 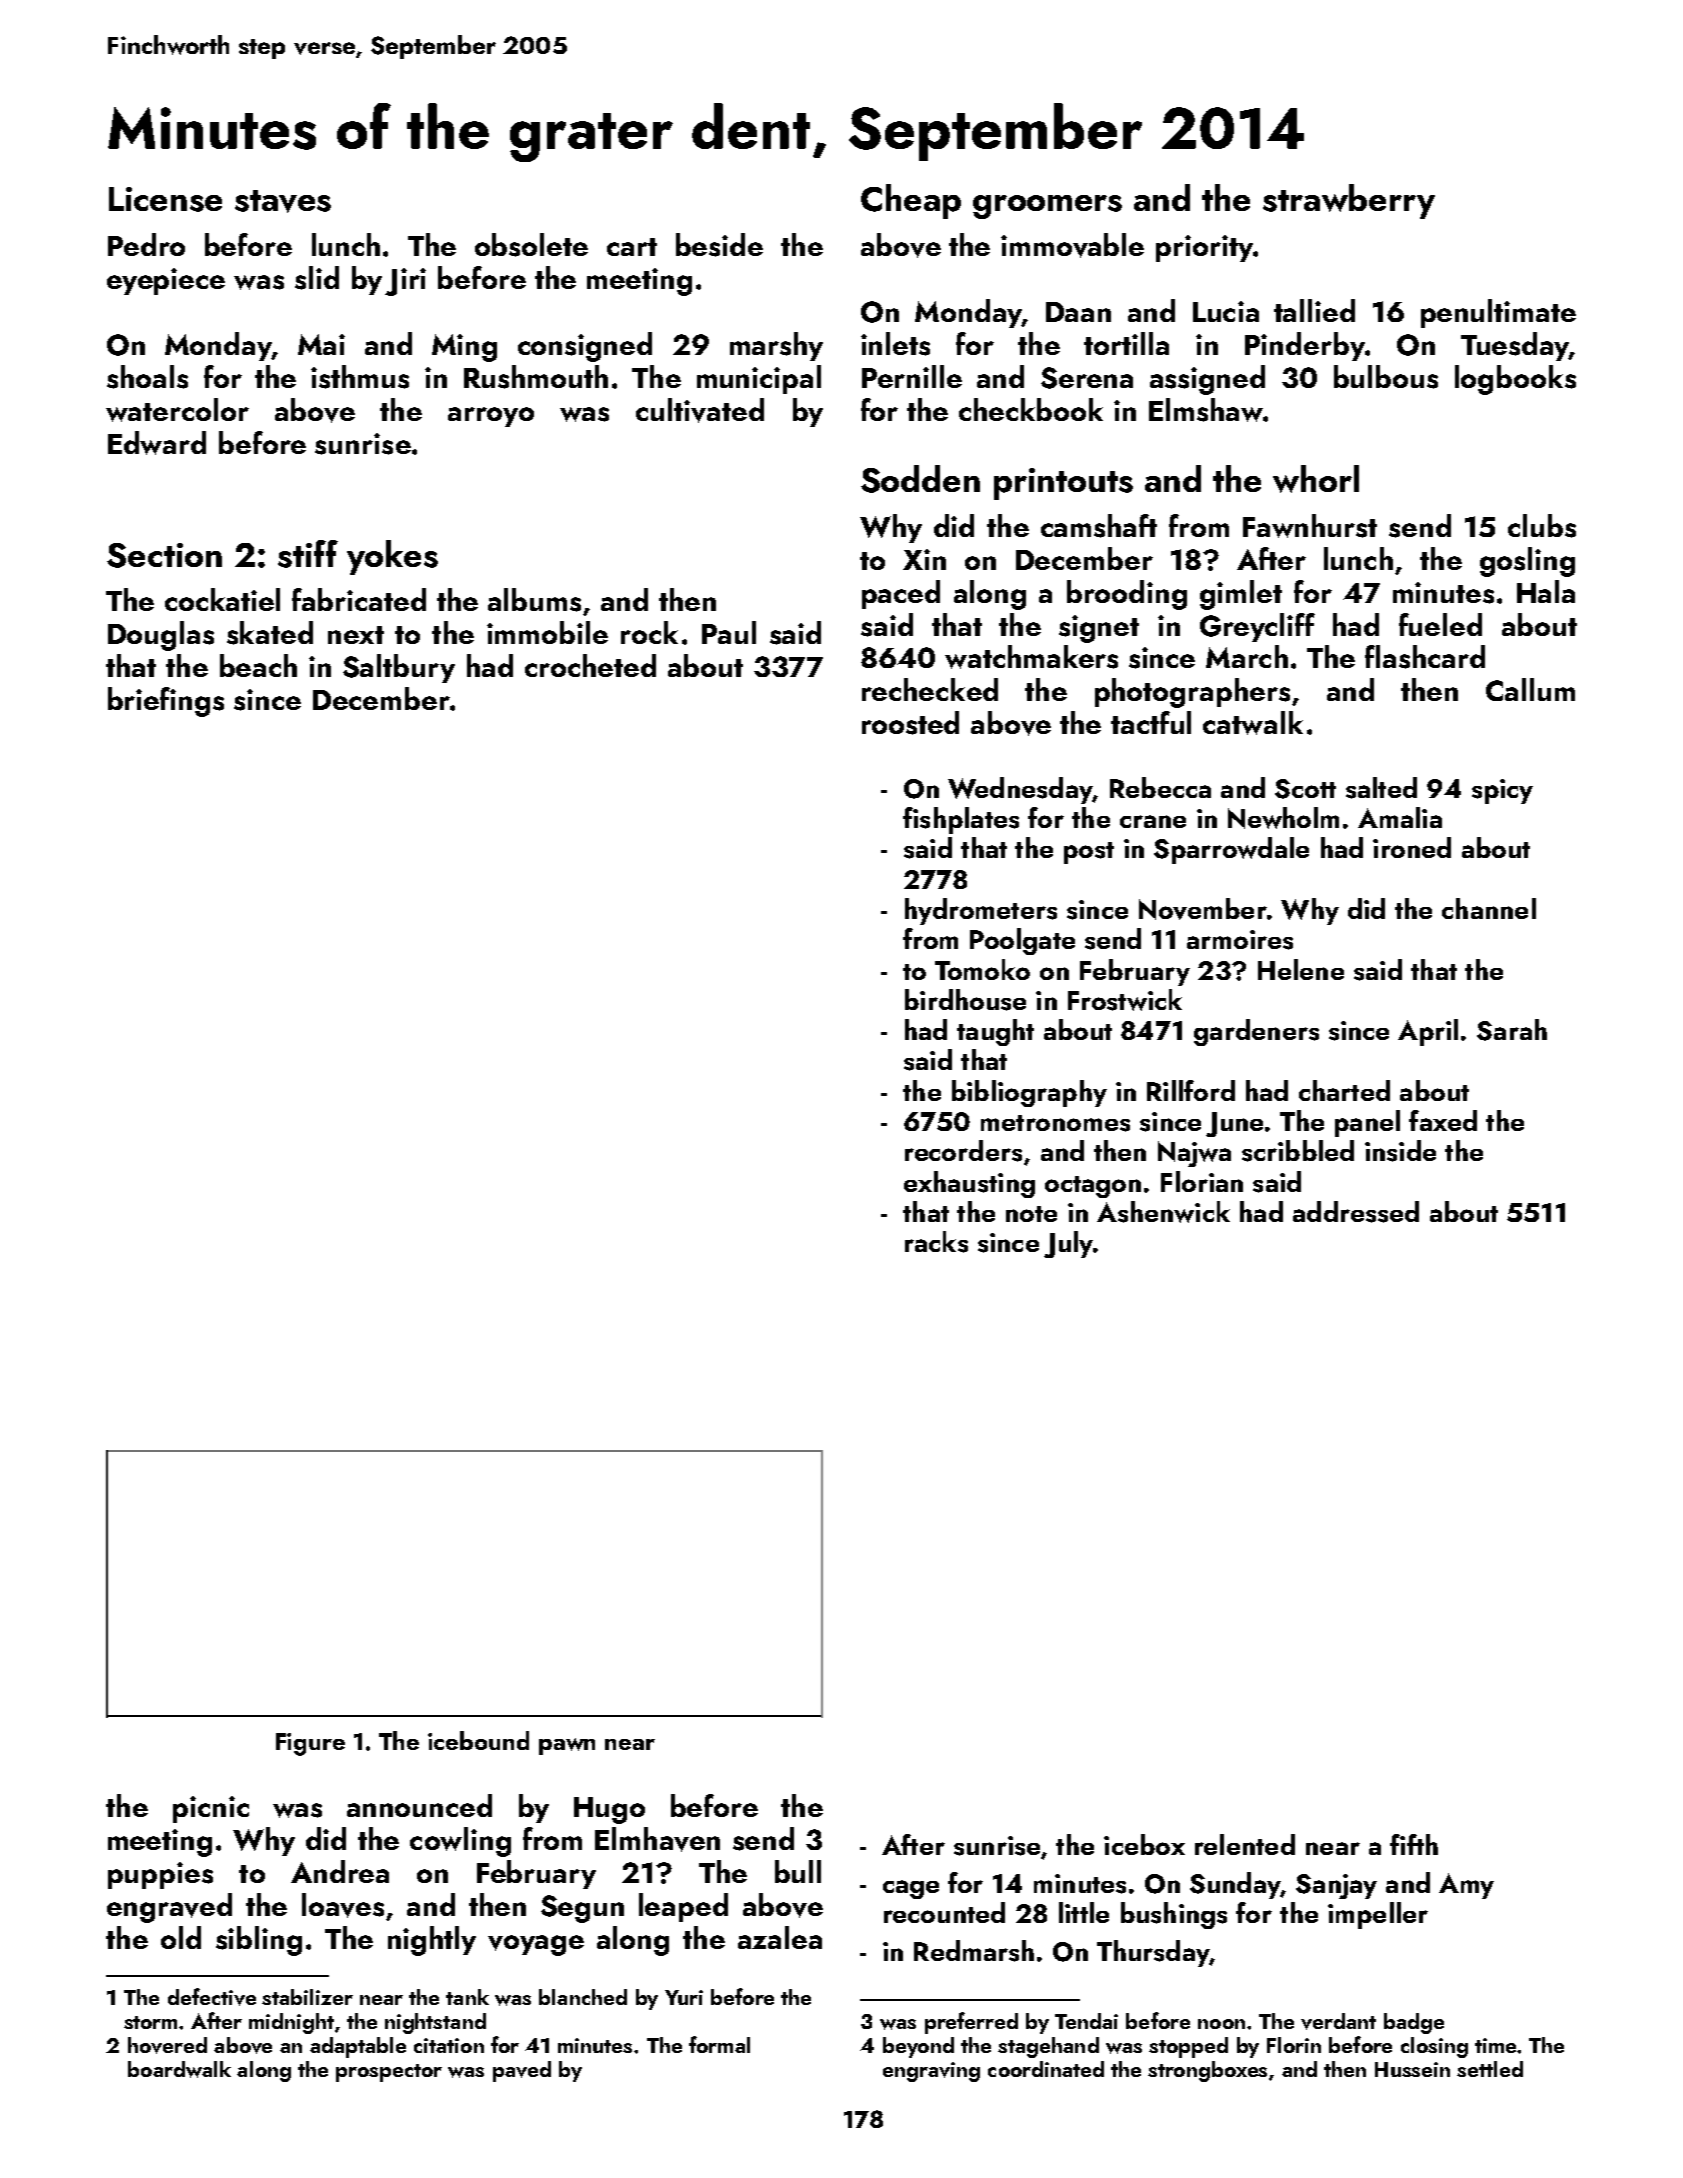 What do you see at coordinates (1530, 689) in the screenshot?
I see `Callum` at bounding box center [1530, 689].
